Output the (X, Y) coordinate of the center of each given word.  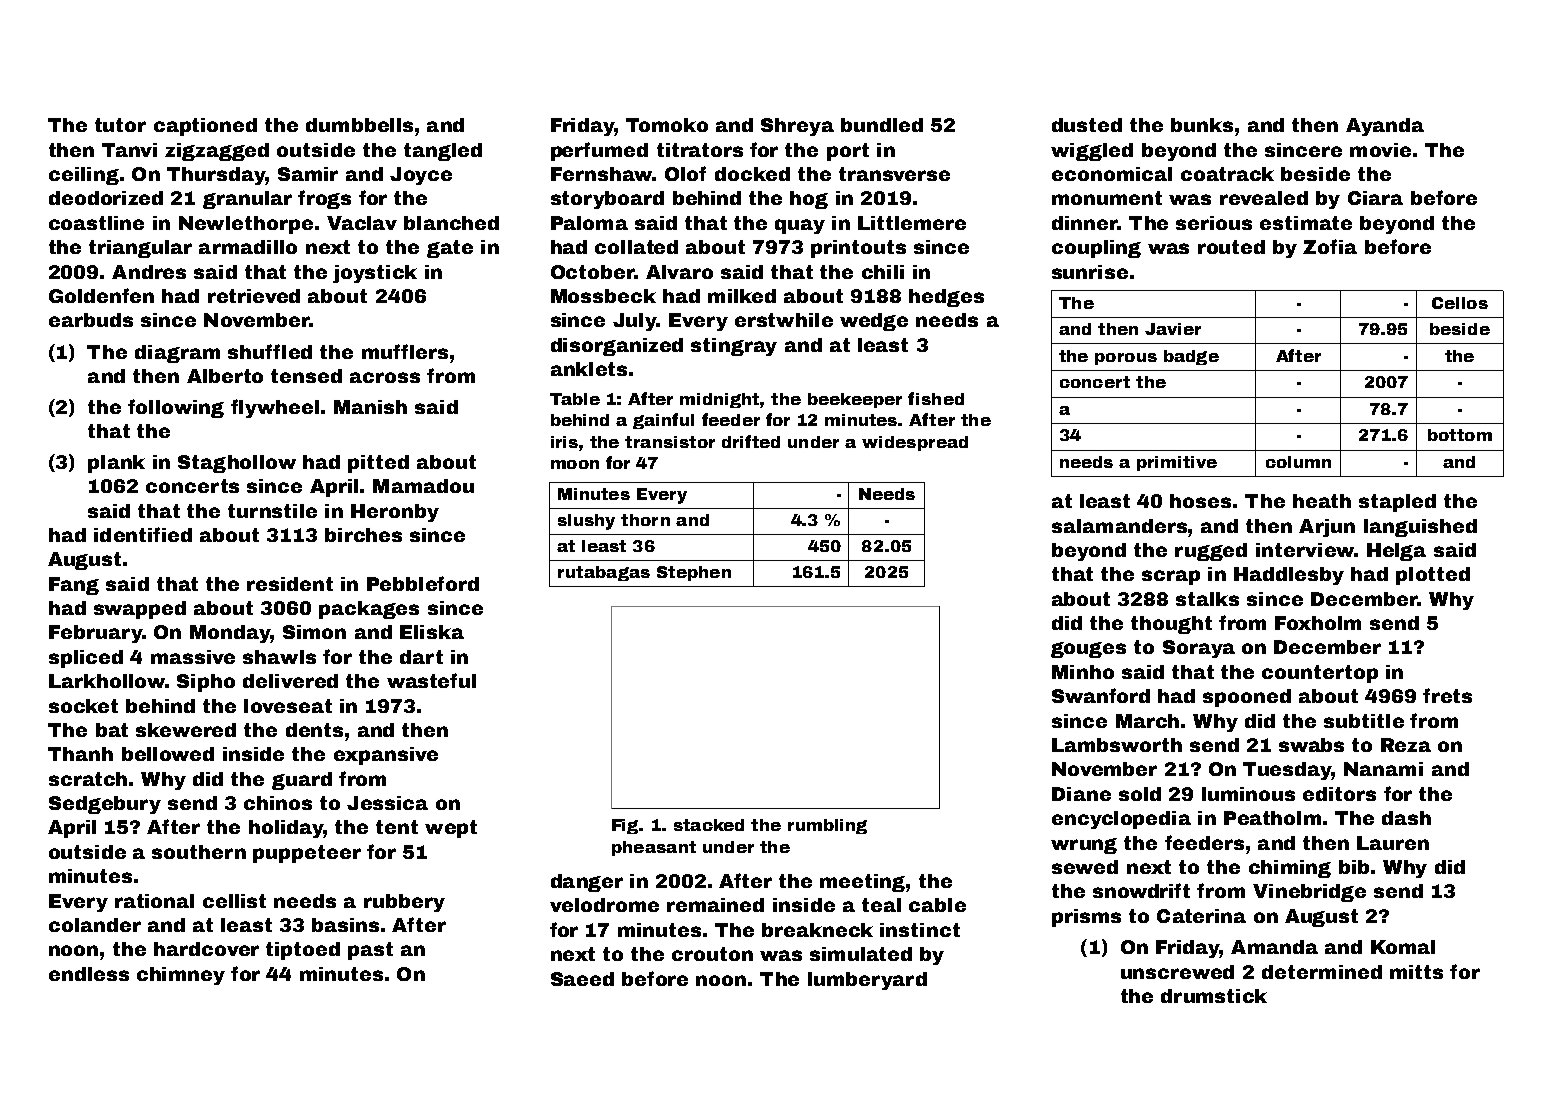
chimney (181, 976)
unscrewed (1177, 972)
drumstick (1214, 996)
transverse (894, 174)
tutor (120, 125)
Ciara (1375, 198)
